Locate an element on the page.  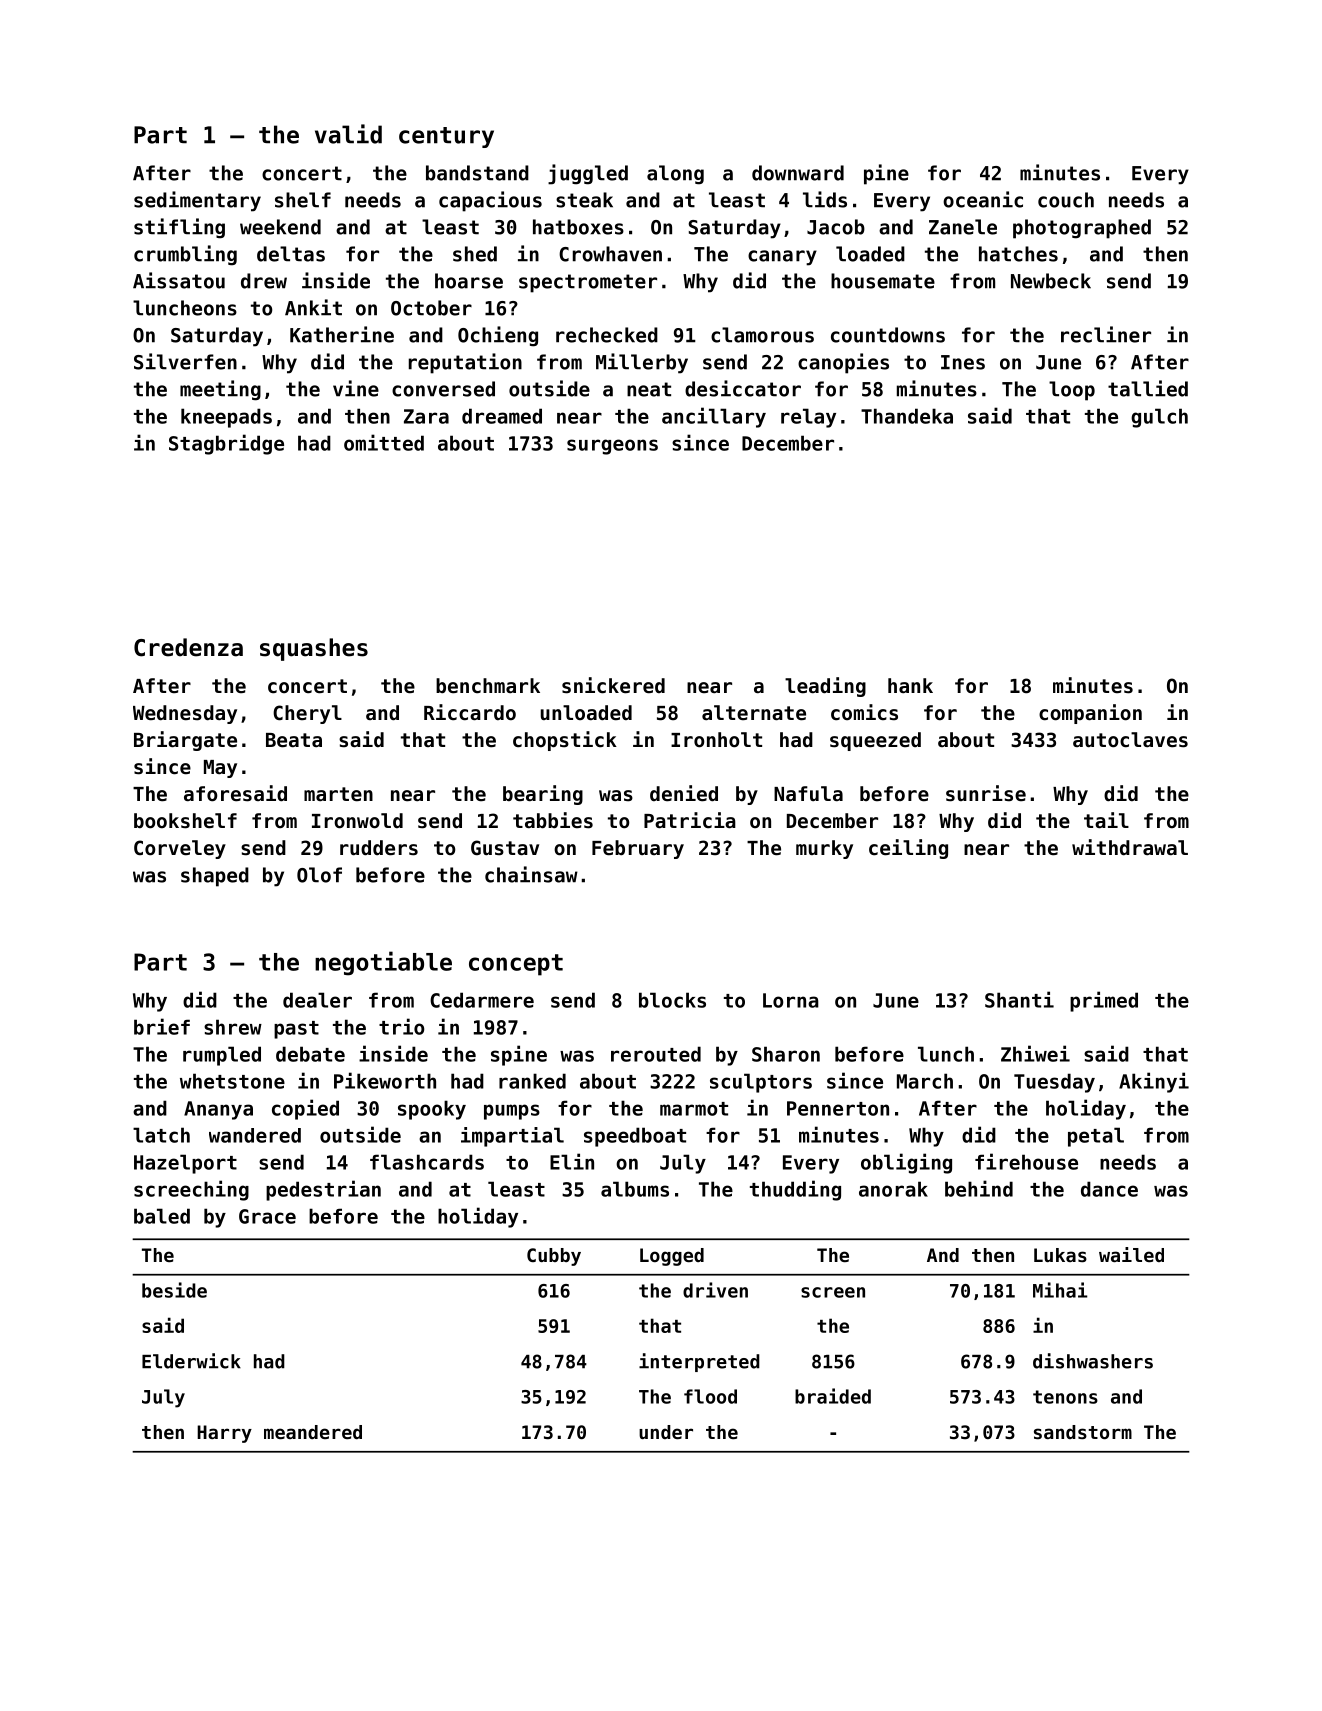
Cubby is located at coordinates (554, 1257).
